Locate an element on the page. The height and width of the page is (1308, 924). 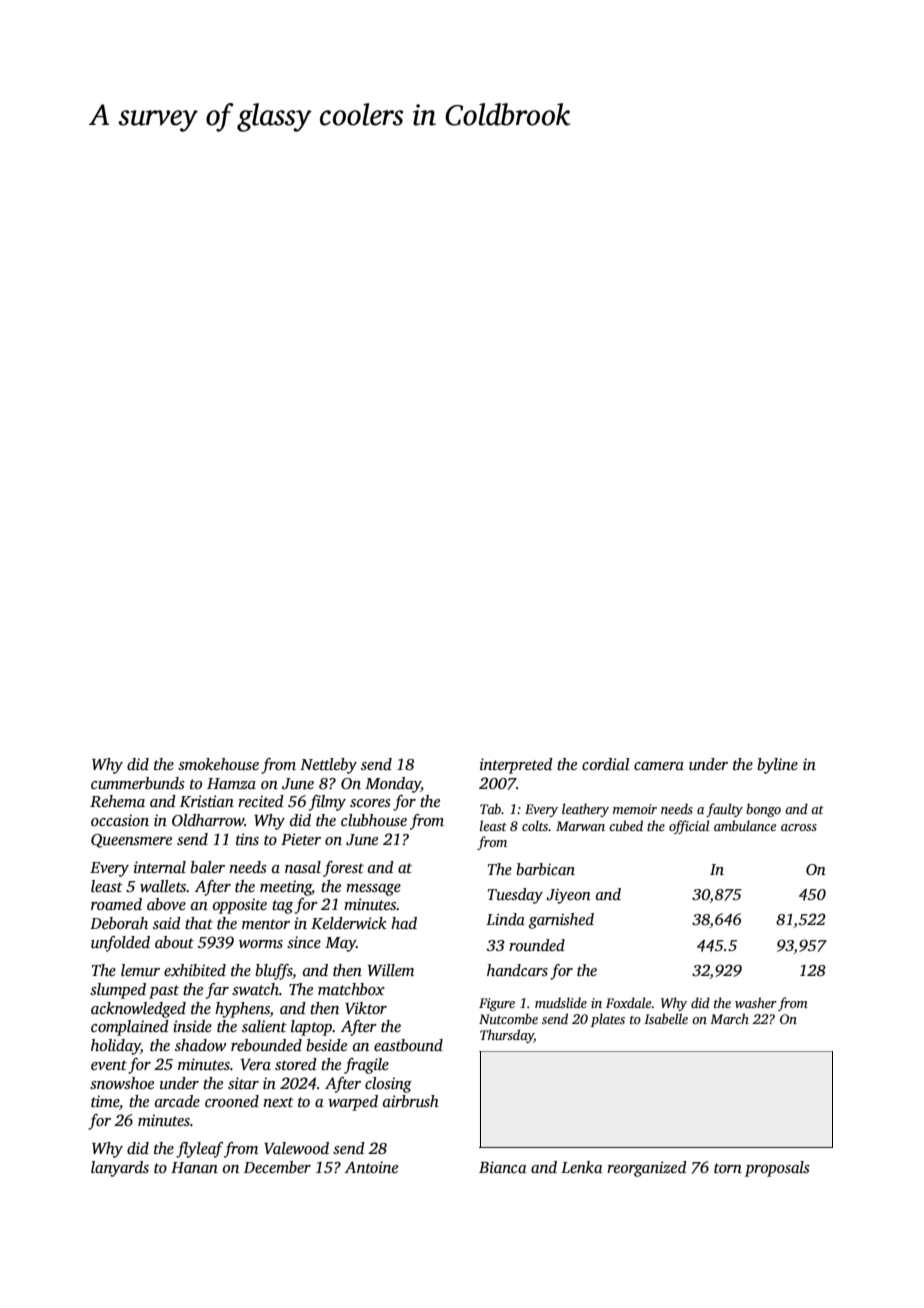
Figure is located at coordinates (497, 1004).
